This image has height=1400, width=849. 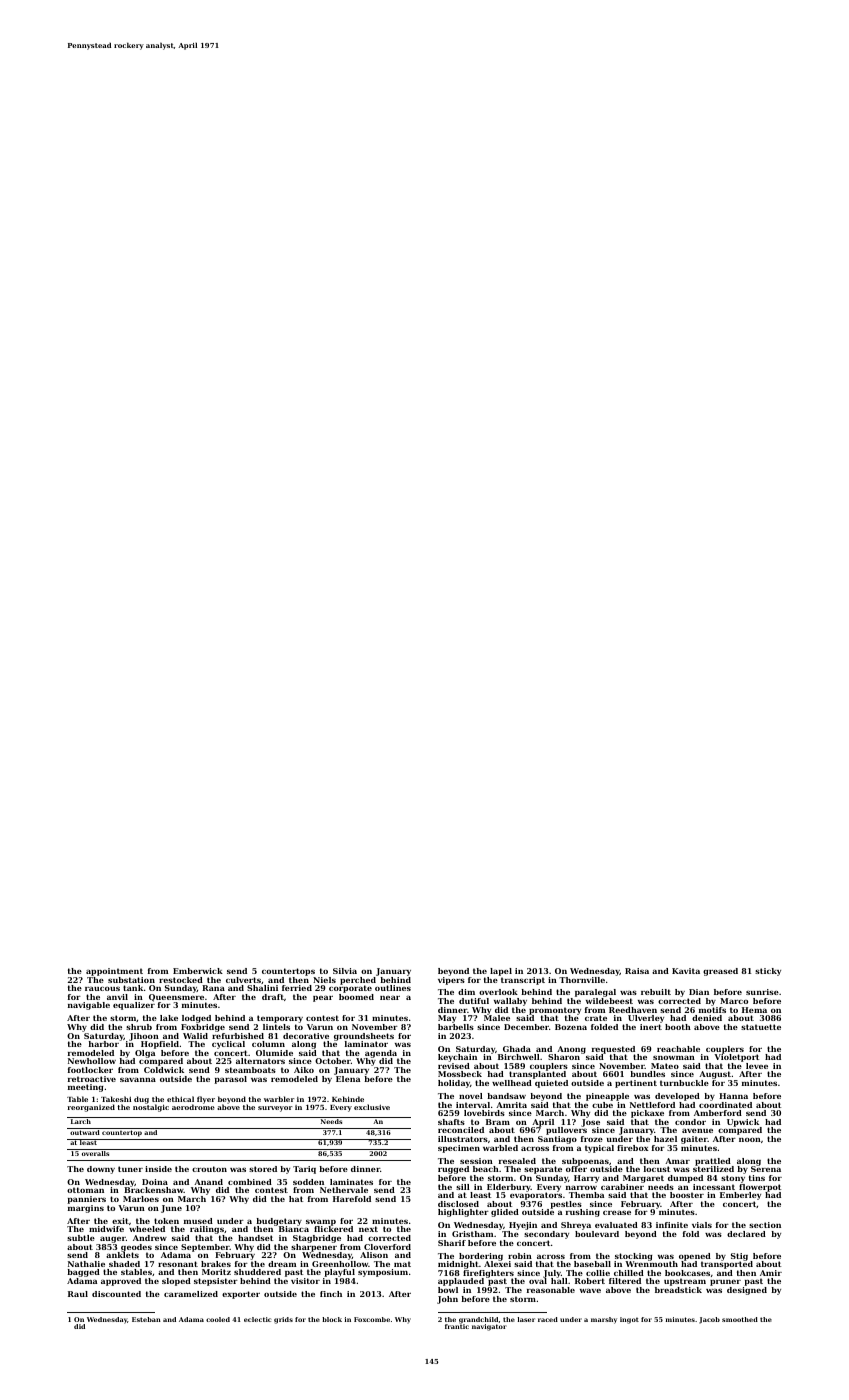 I want to click on exclusive, so click(x=372, y=1107).
